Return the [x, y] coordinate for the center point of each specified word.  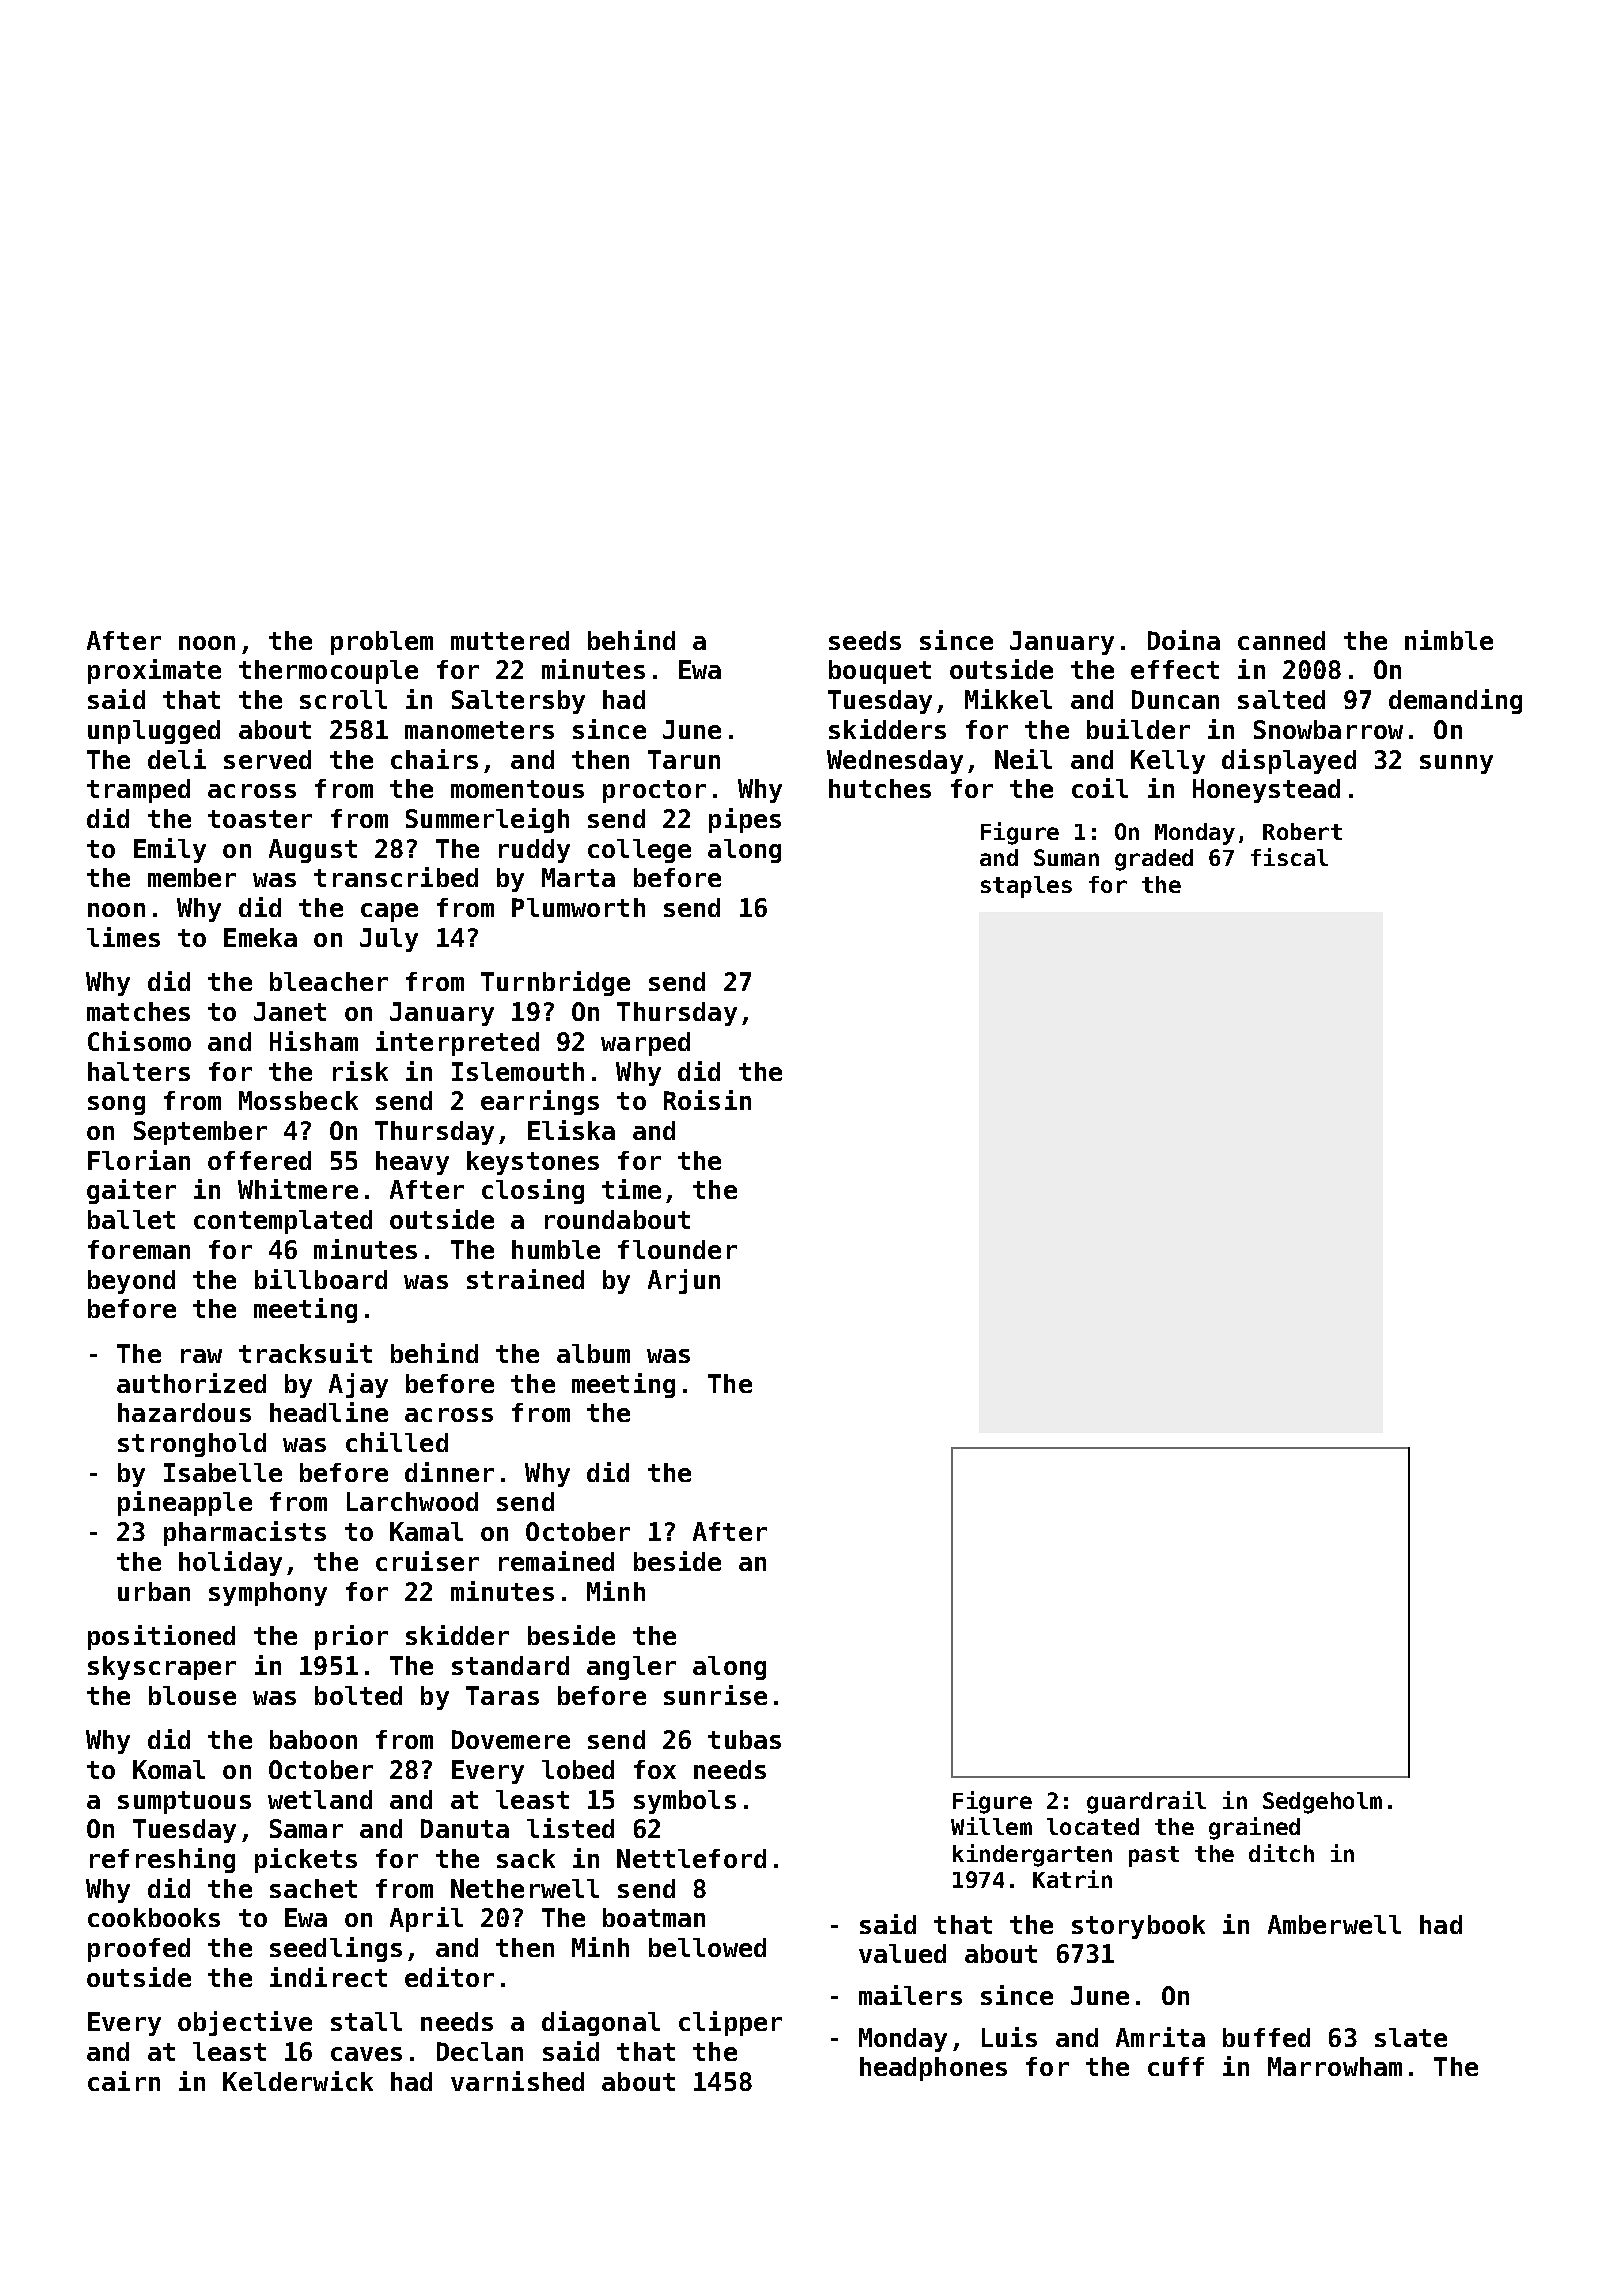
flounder [677, 1249]
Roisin [707, 1100]
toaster [260, 819]
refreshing [162, 1860]
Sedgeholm [1322, 1803]
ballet [131, 1219]
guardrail [1146, 1802]
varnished [517, 2081]
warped [645, 1044]
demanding [1455, 701]
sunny [1456, 764]
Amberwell [1334, 1924]
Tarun [684, 759]
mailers [910, 1995]
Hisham [314, 1041]
